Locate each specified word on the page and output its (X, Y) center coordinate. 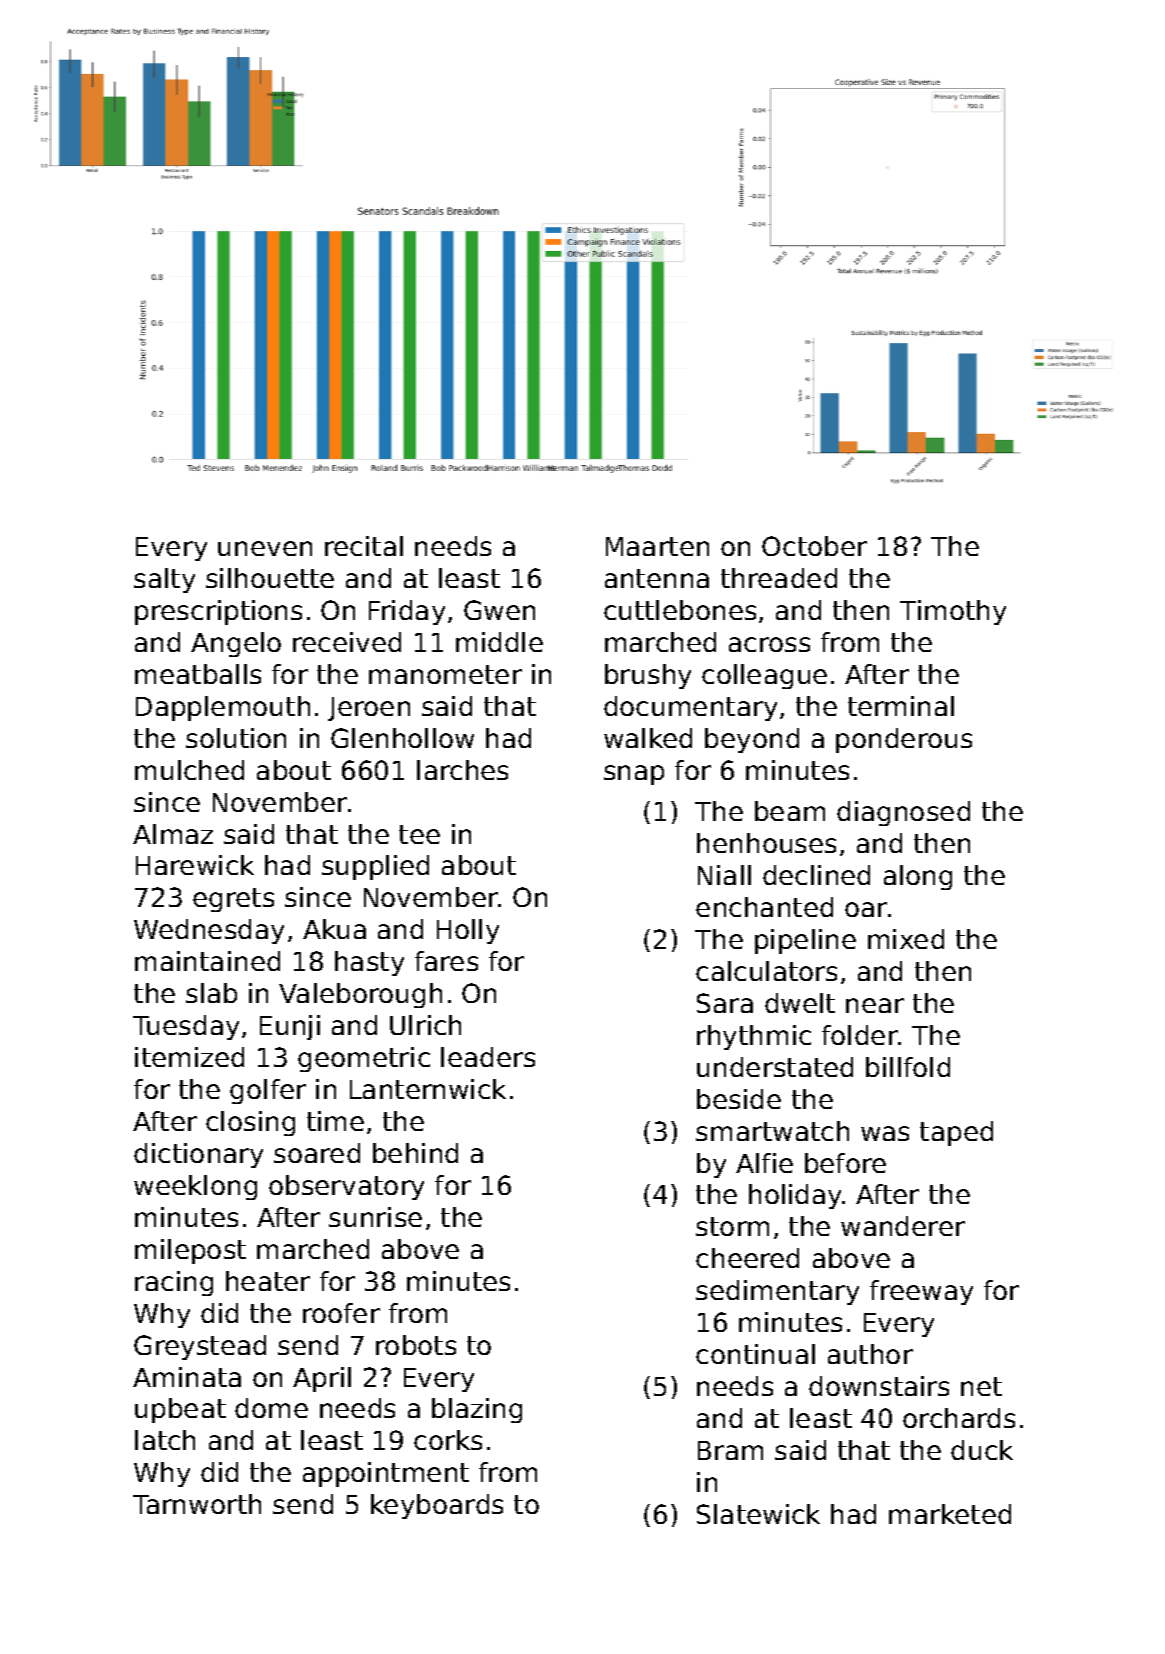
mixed (906, 939)
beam (790, 811)
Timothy (953, 612)
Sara (725, 1003)
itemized (189, 1057)
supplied (375, 867)
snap (634, 775)
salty (164, 580)
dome (271, 1408)
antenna (657, 578)
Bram (730, 1450)
